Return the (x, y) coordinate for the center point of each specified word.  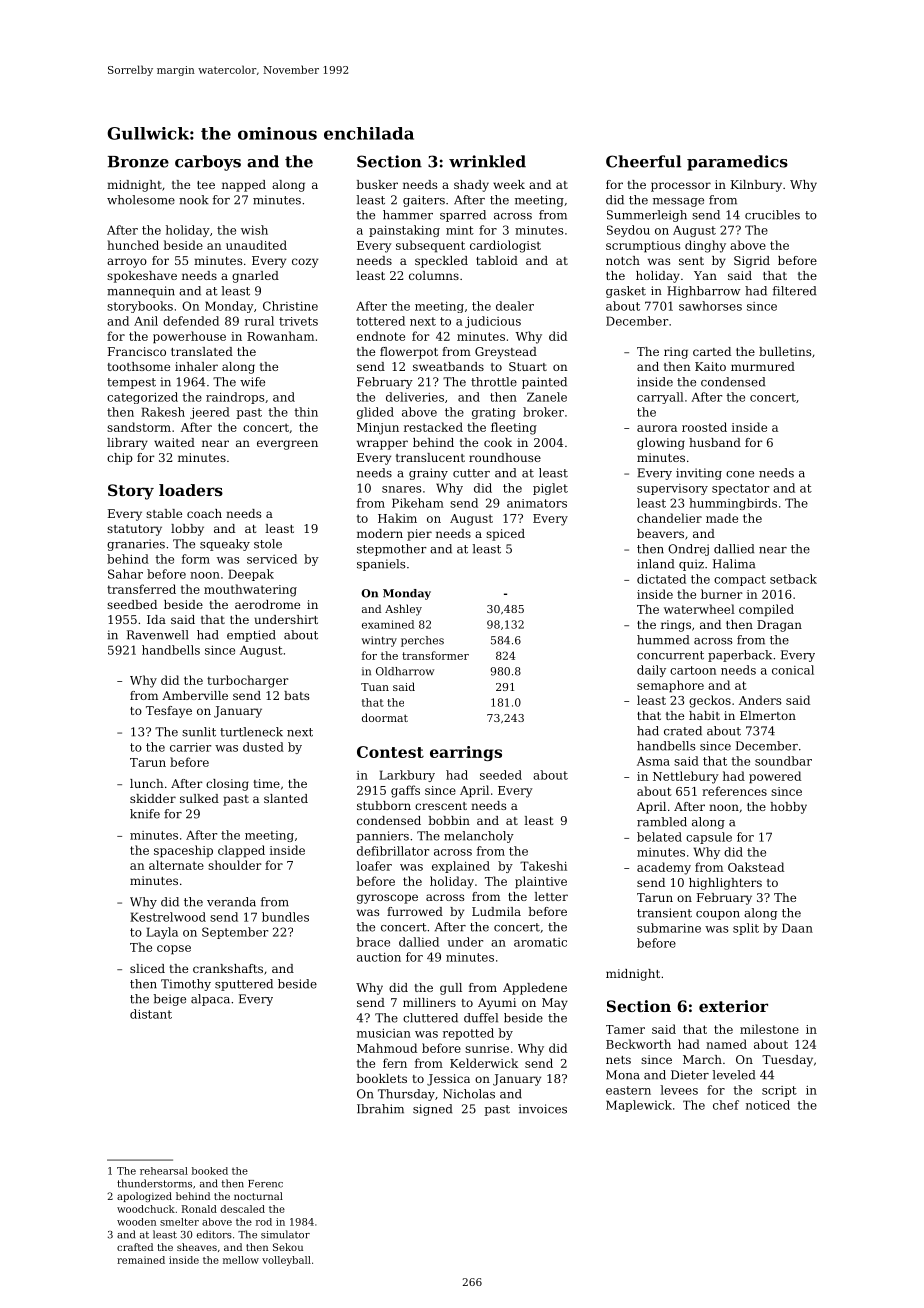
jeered (210, 413)
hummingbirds (733, 504)
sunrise (487, 1048)
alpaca (210, 1000)
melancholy (479, 837)
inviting (699, 474)
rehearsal (164, 1171)
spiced (505, 535)
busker (377, 184)
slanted (286, 798)
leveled (733, 1075)
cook (498, 442)
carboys (208, 163)
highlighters (725, 884)
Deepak (251, 575)
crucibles (772, 215)
